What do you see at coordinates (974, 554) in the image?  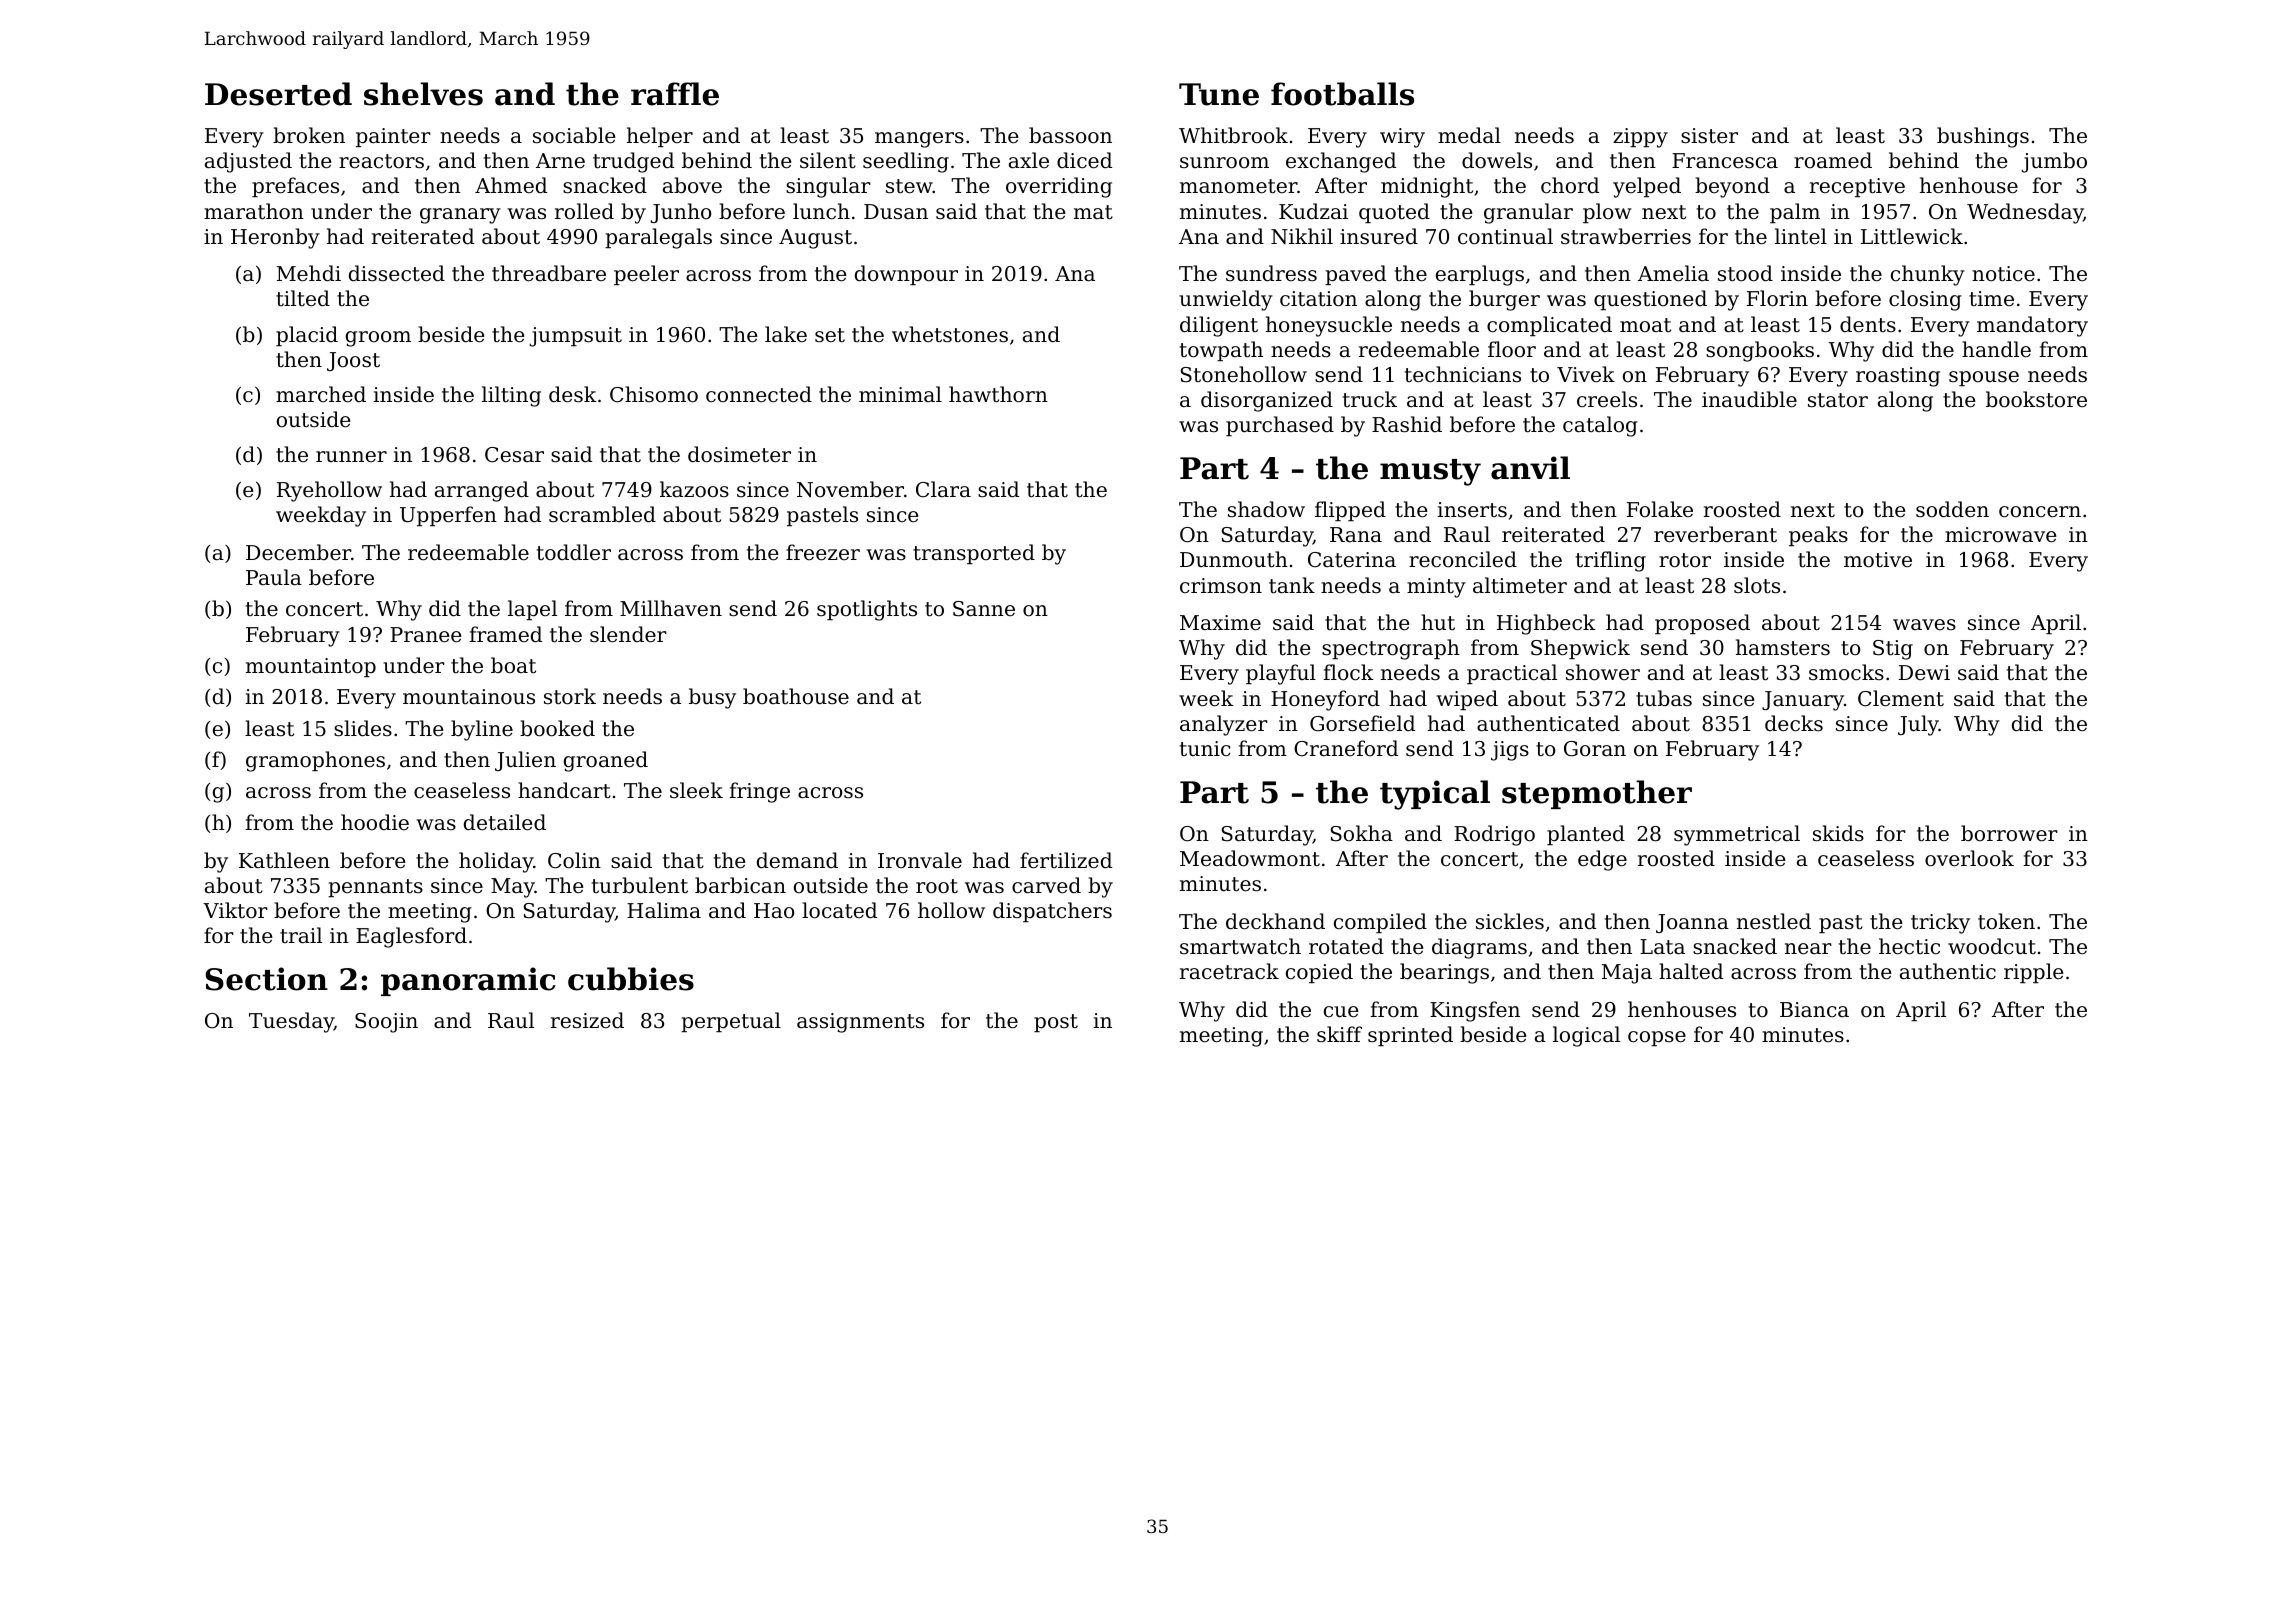 I see `transported` at bounding box center [974, 554].
